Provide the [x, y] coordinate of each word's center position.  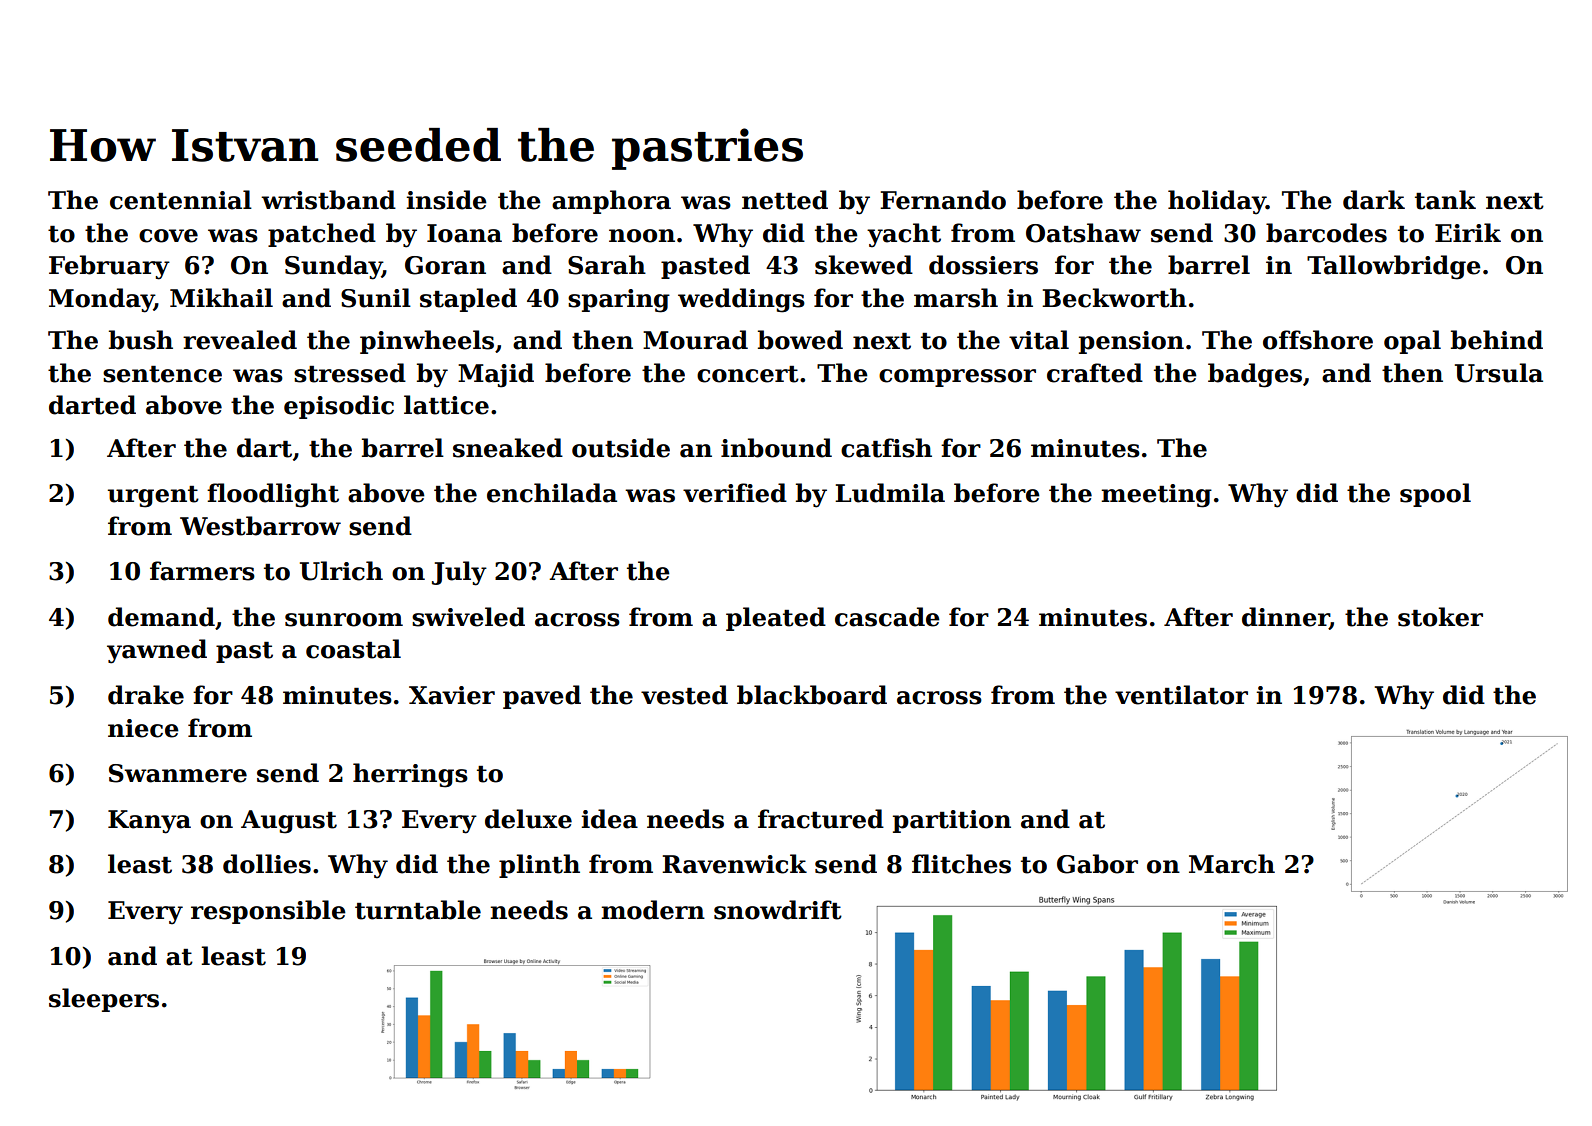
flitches [961, 864]
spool [1435, 495]
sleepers [104, 1000]
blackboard [812, 695]
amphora [611, 202]
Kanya [149, 822]
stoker [1440, 617]
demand [161, 617]
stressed [350, 373]
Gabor [1097, 864]
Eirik [1468, 232]
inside [446, 200]
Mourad [695, 340]
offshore [1318, 340]
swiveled [468, 617]
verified [735, 493]
